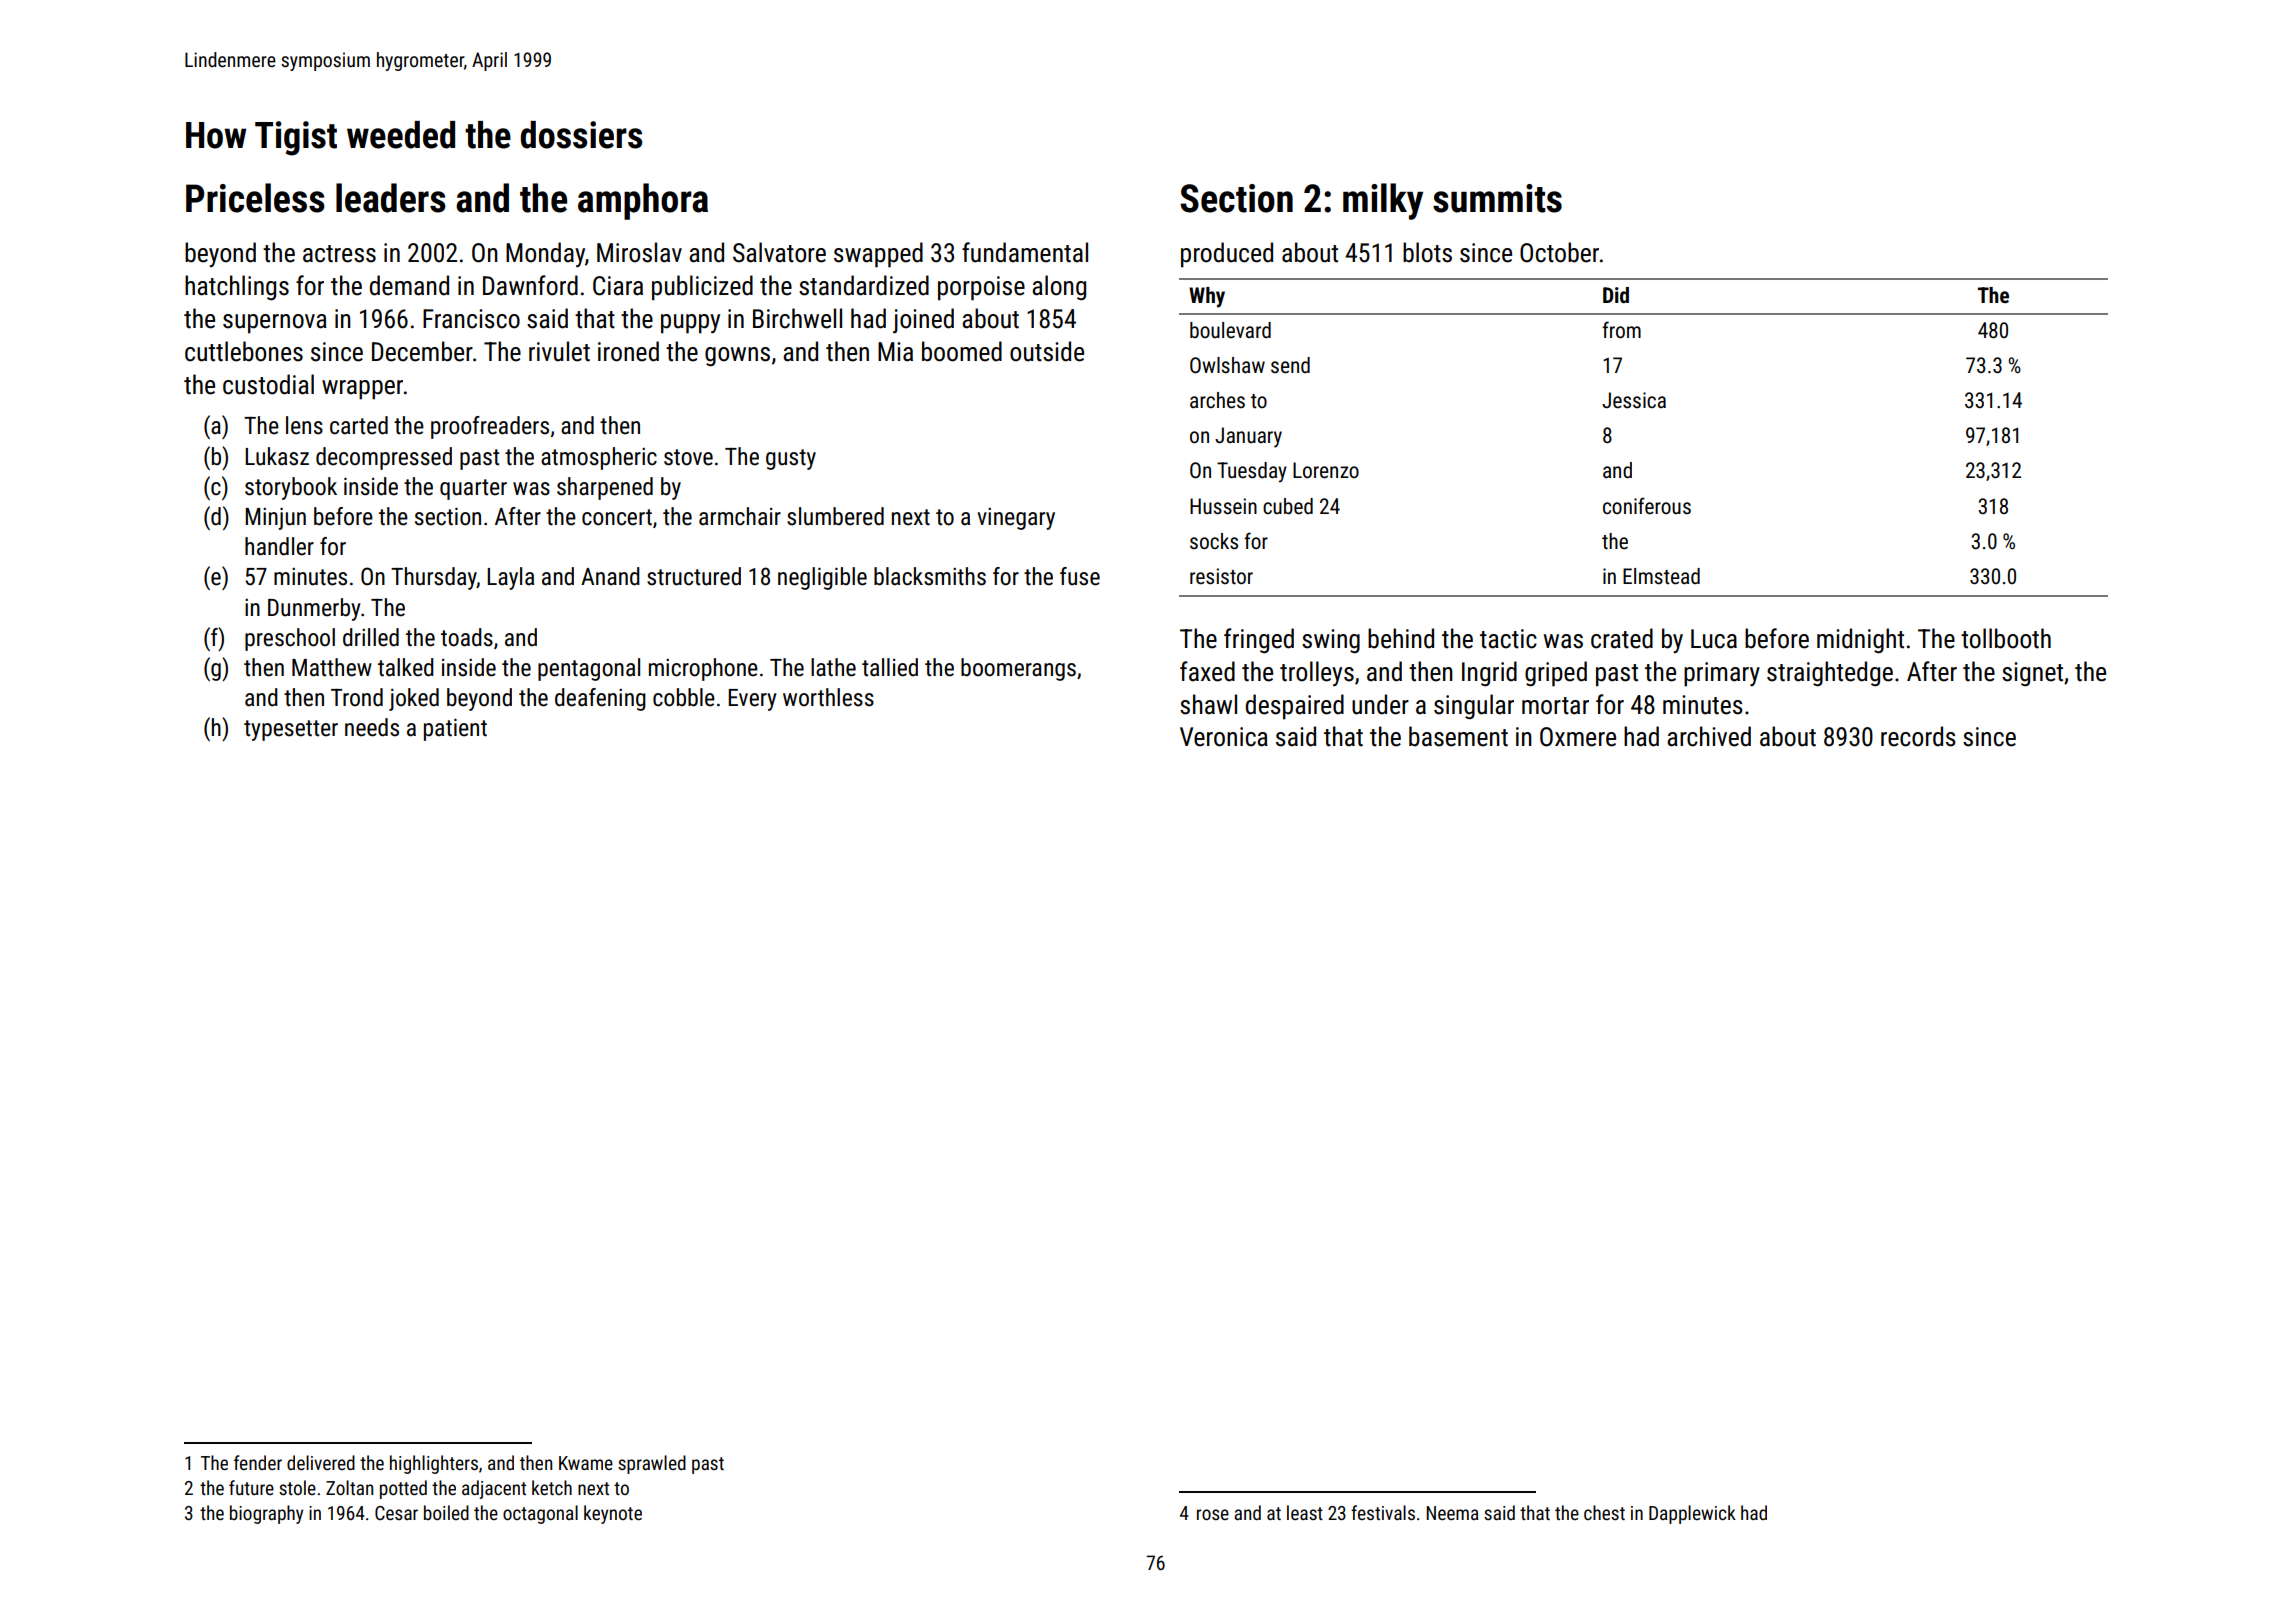 The image size is (2292, 1620). Describe the element at coordinates (279, 546) in the image. I see `handler` at that location.
